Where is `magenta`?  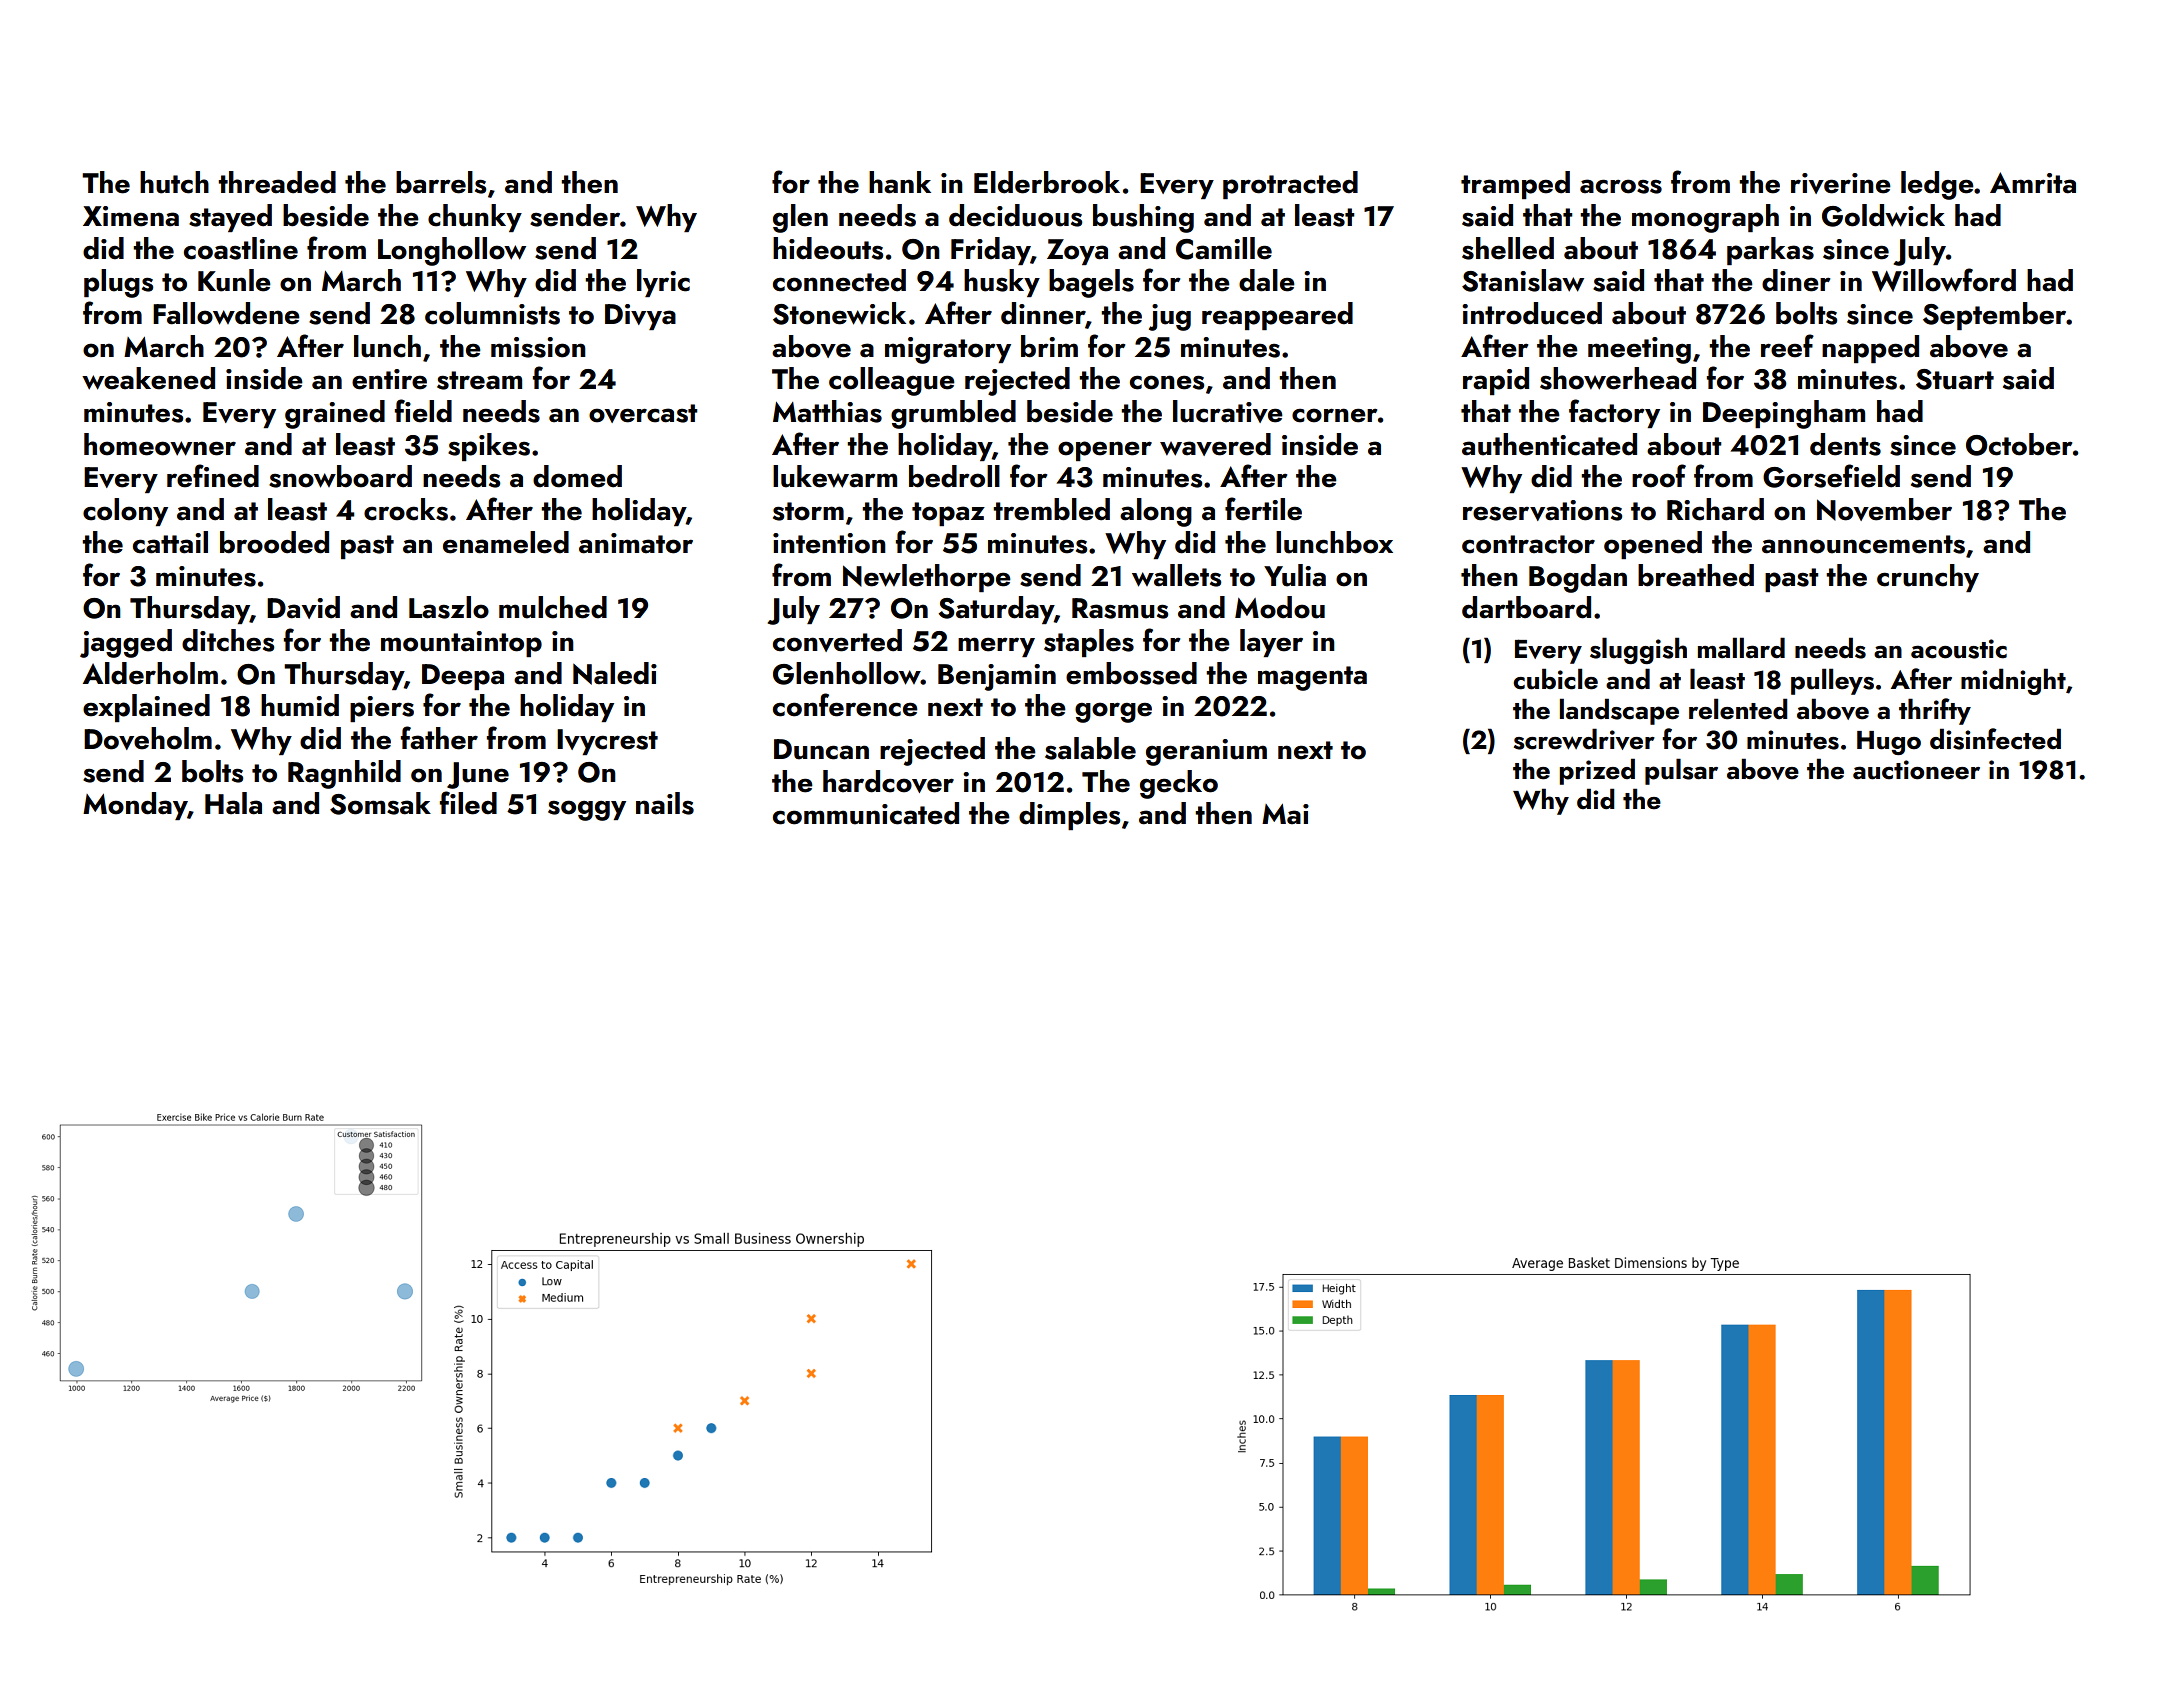 magenta is located at coordinates (1312, 678).
